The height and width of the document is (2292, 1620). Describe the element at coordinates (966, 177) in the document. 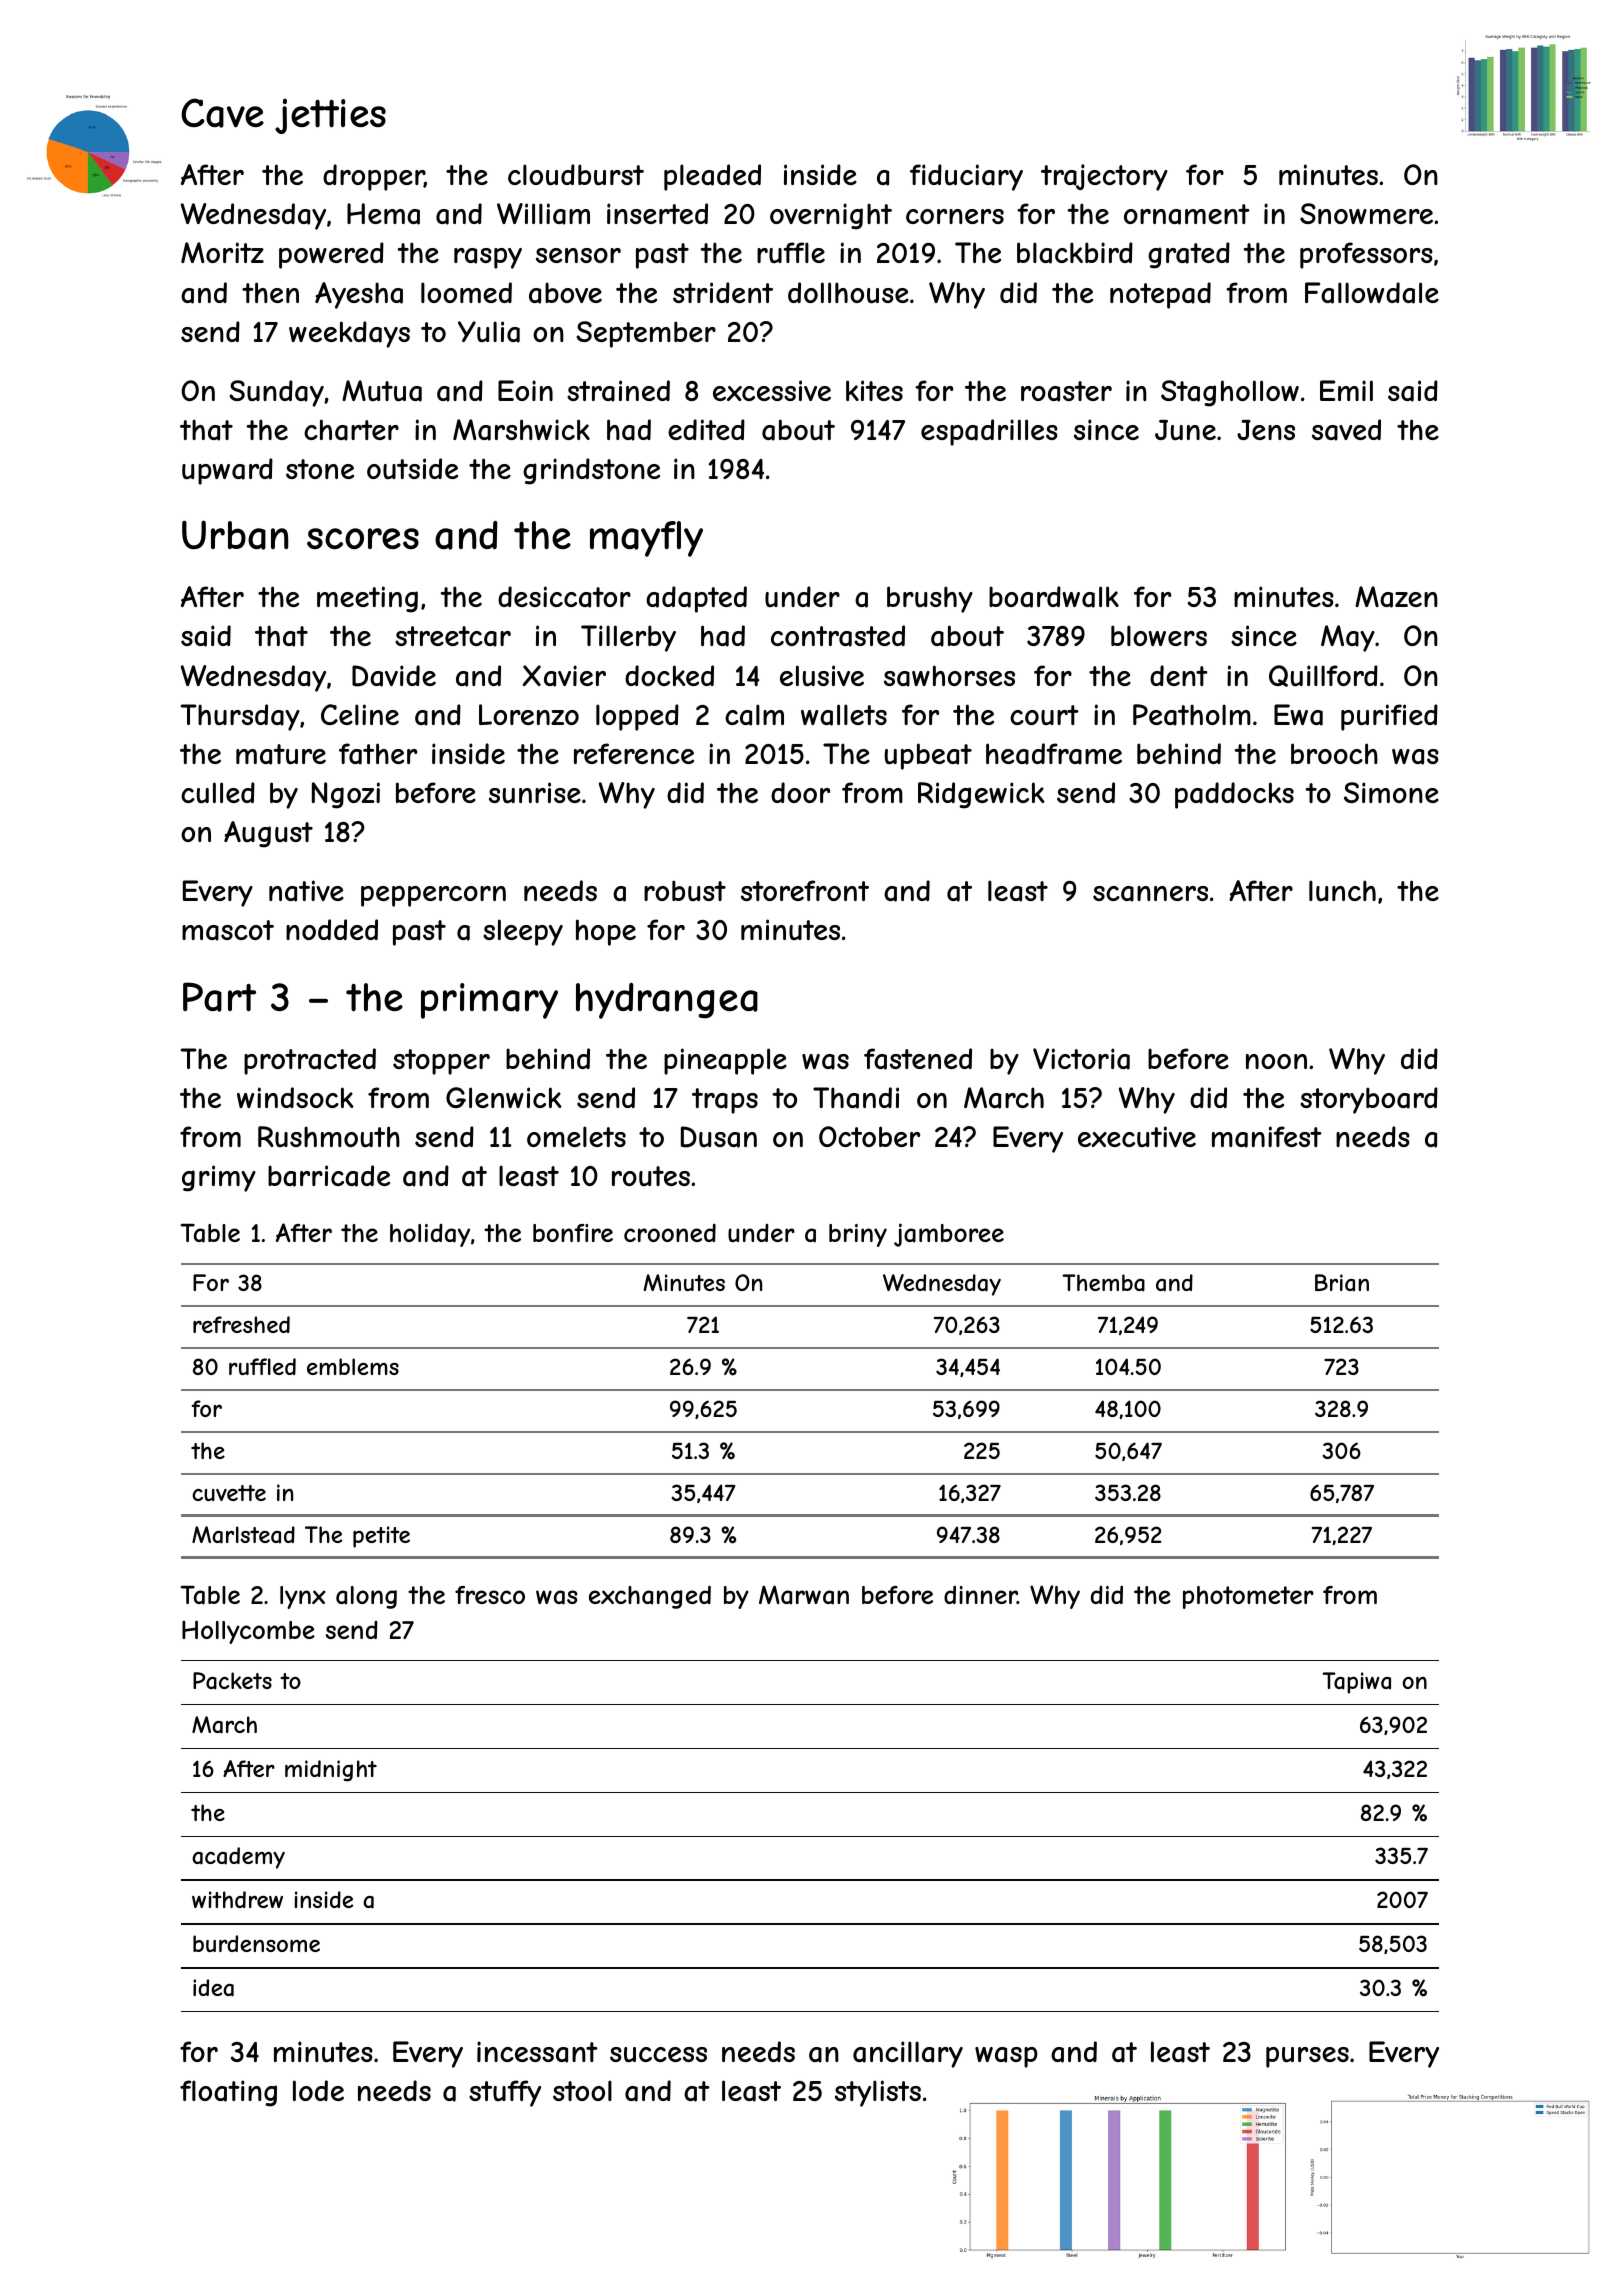

I see `fiduciary` at that location.
